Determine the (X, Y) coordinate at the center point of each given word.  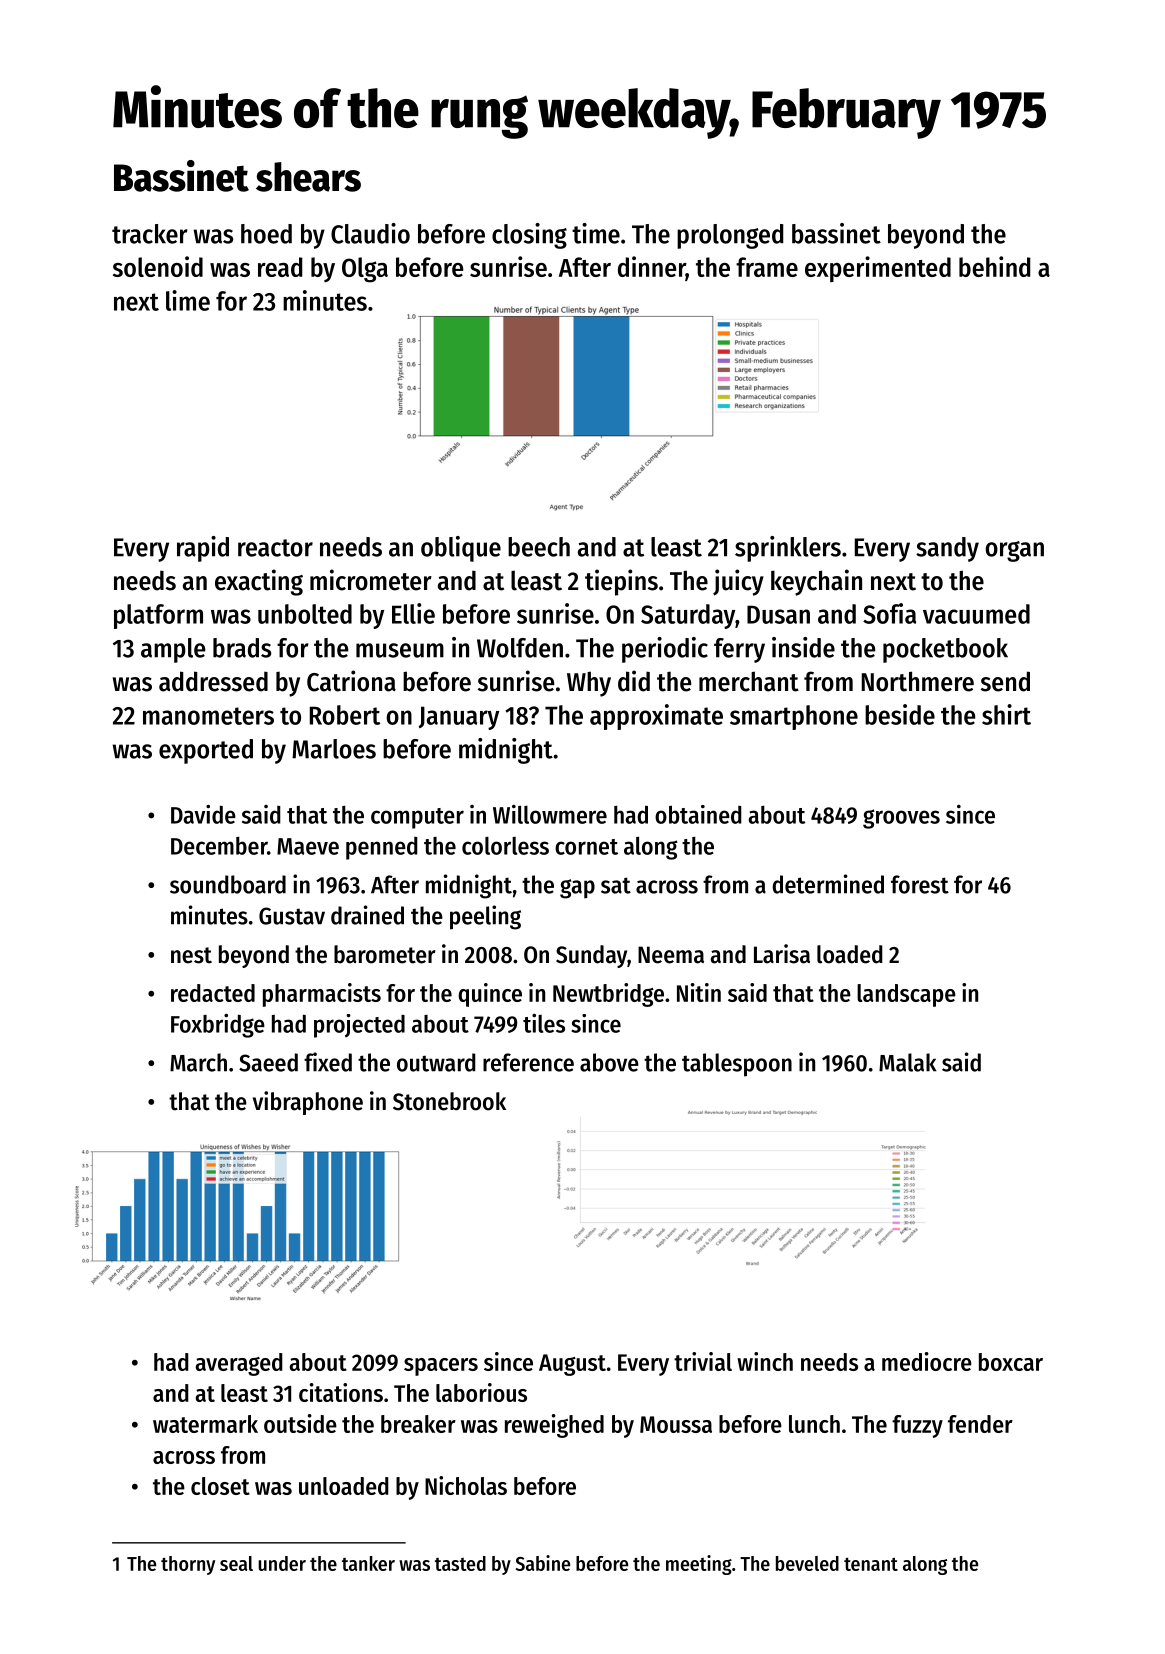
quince (490, 995)
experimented (878, 269)
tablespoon (737, 1065)
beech (539, 547)
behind (994, 266)
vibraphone (308, 1103)
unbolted (305, 614)
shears (308, 177)
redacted (213, 993)
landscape (906, 995)
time (596, 233)
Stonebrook (449, 1101)
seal (236, 1563)
